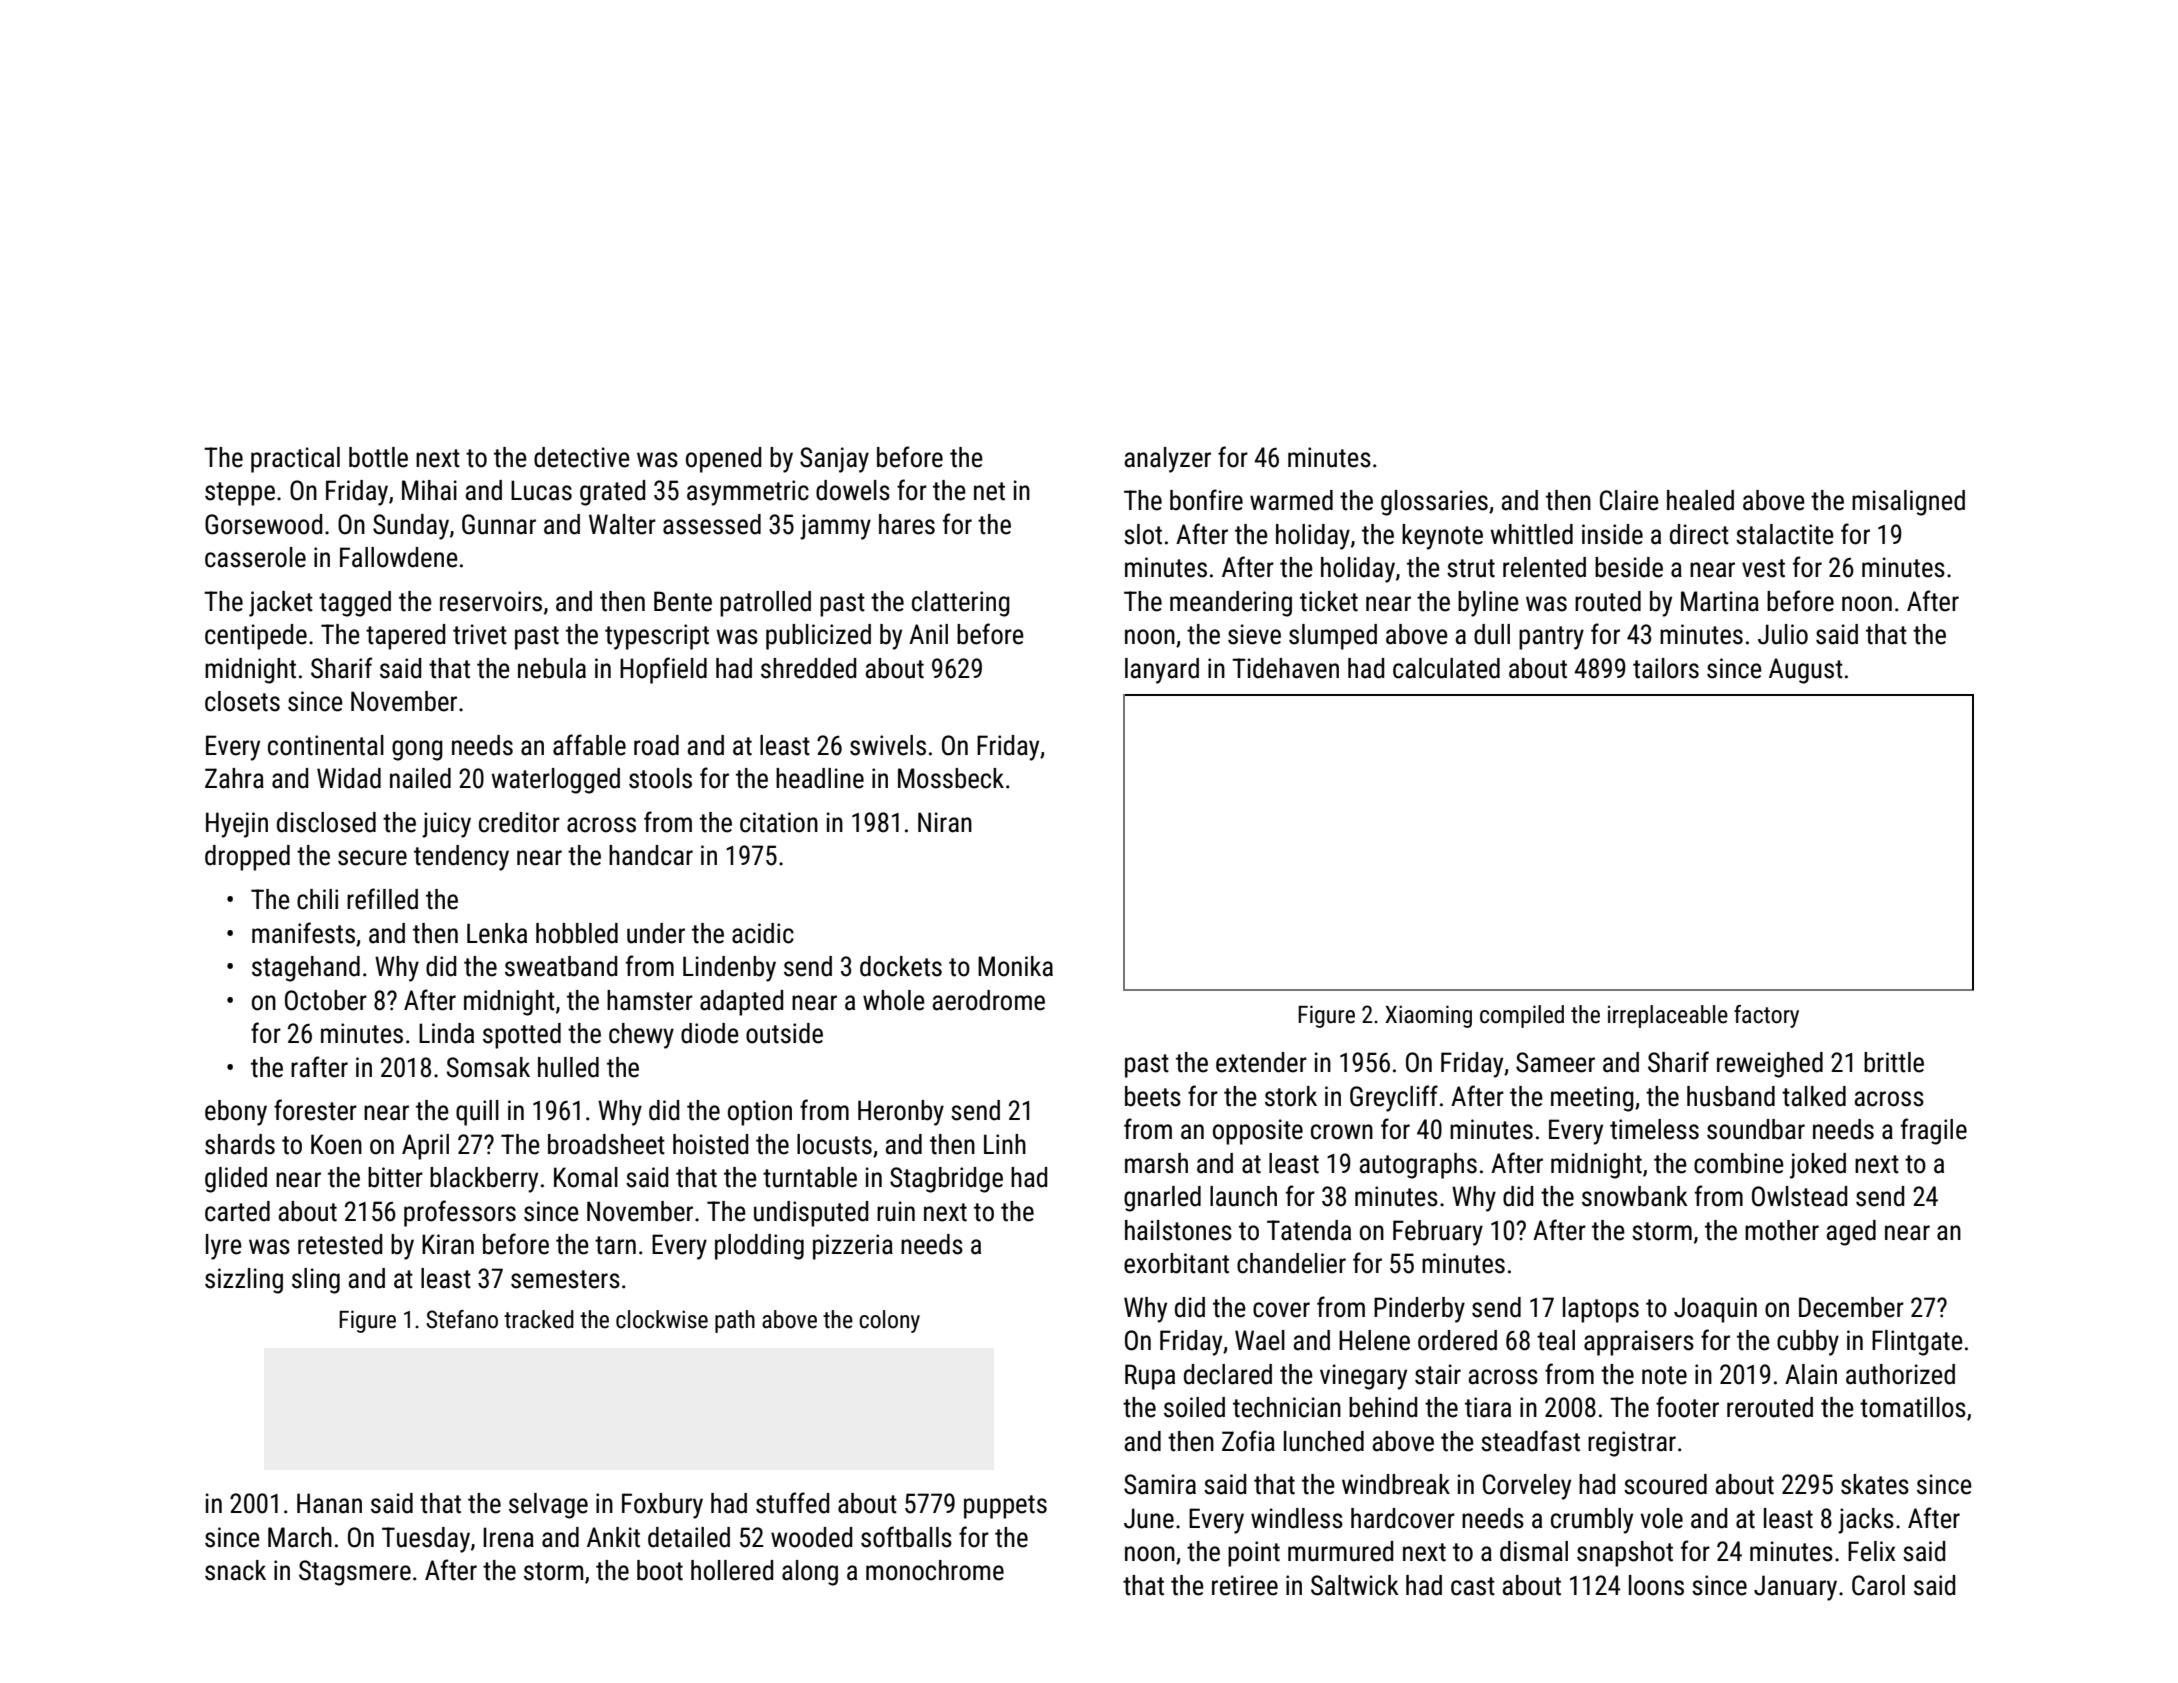 This screenshot has height=1683, width=2178. I want to click on analyzer, so click(1168, 460).
